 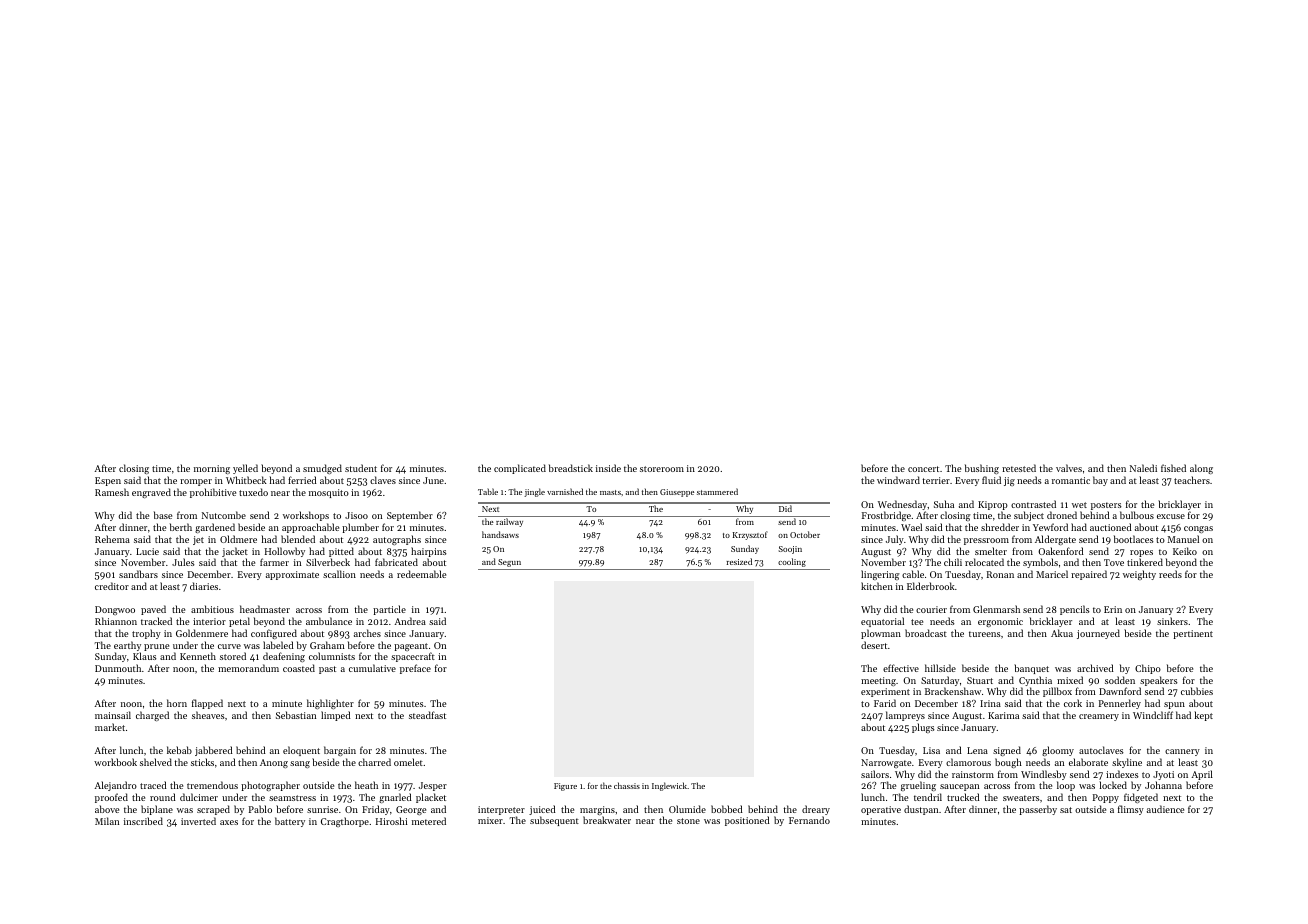 What do you see at coordinates (877, 586) in the screenshot?
I see `kitchen` at bounding box center [877, 586].
